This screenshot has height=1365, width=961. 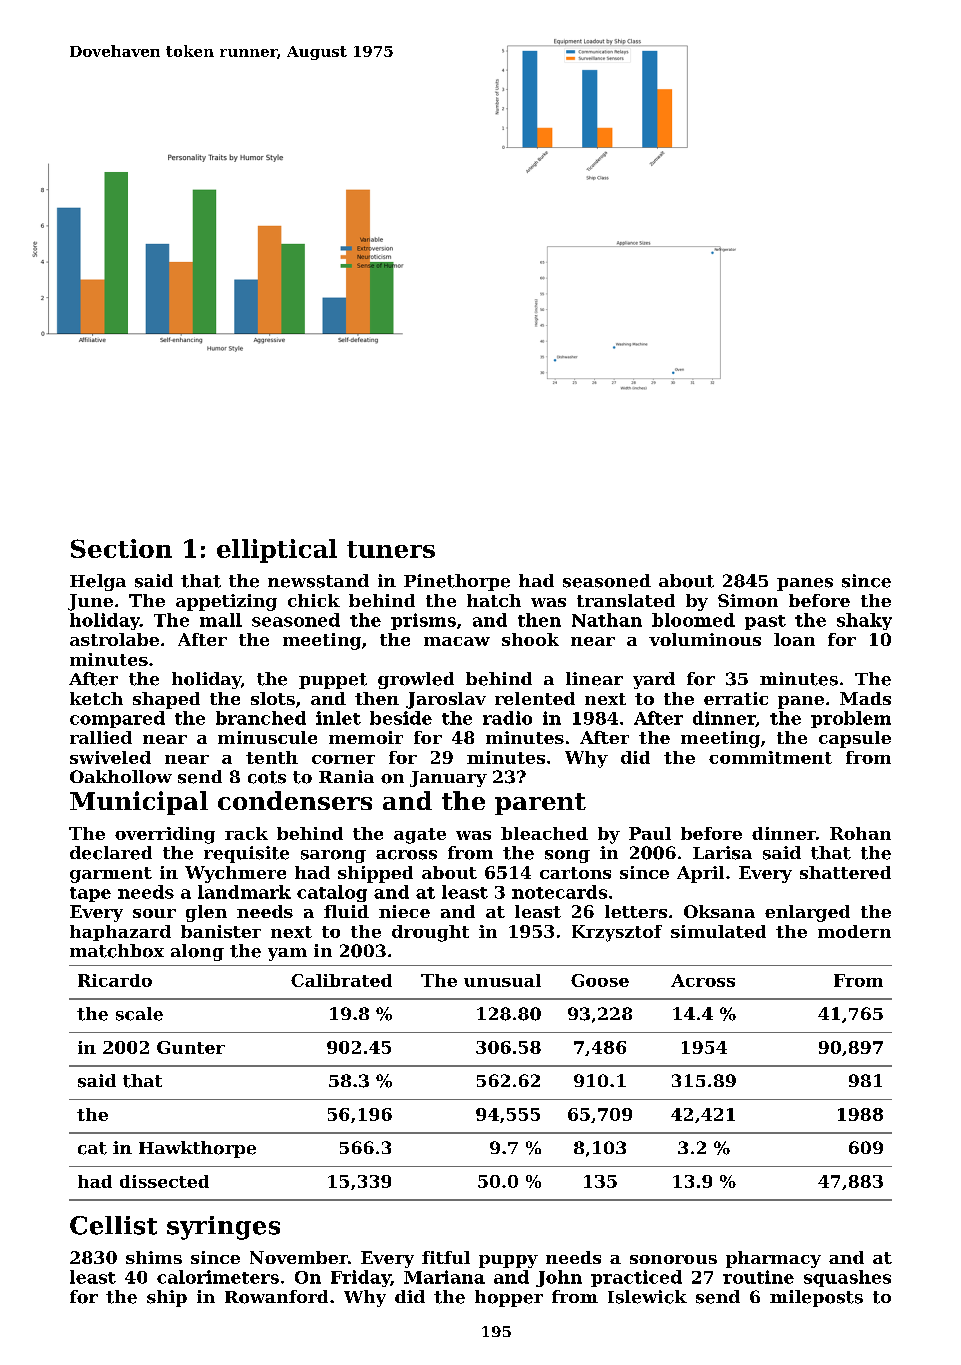 What do you see at coordinates (502, 980) in the screenshot?
I see `unusual` at bounding box center [502, 980].
